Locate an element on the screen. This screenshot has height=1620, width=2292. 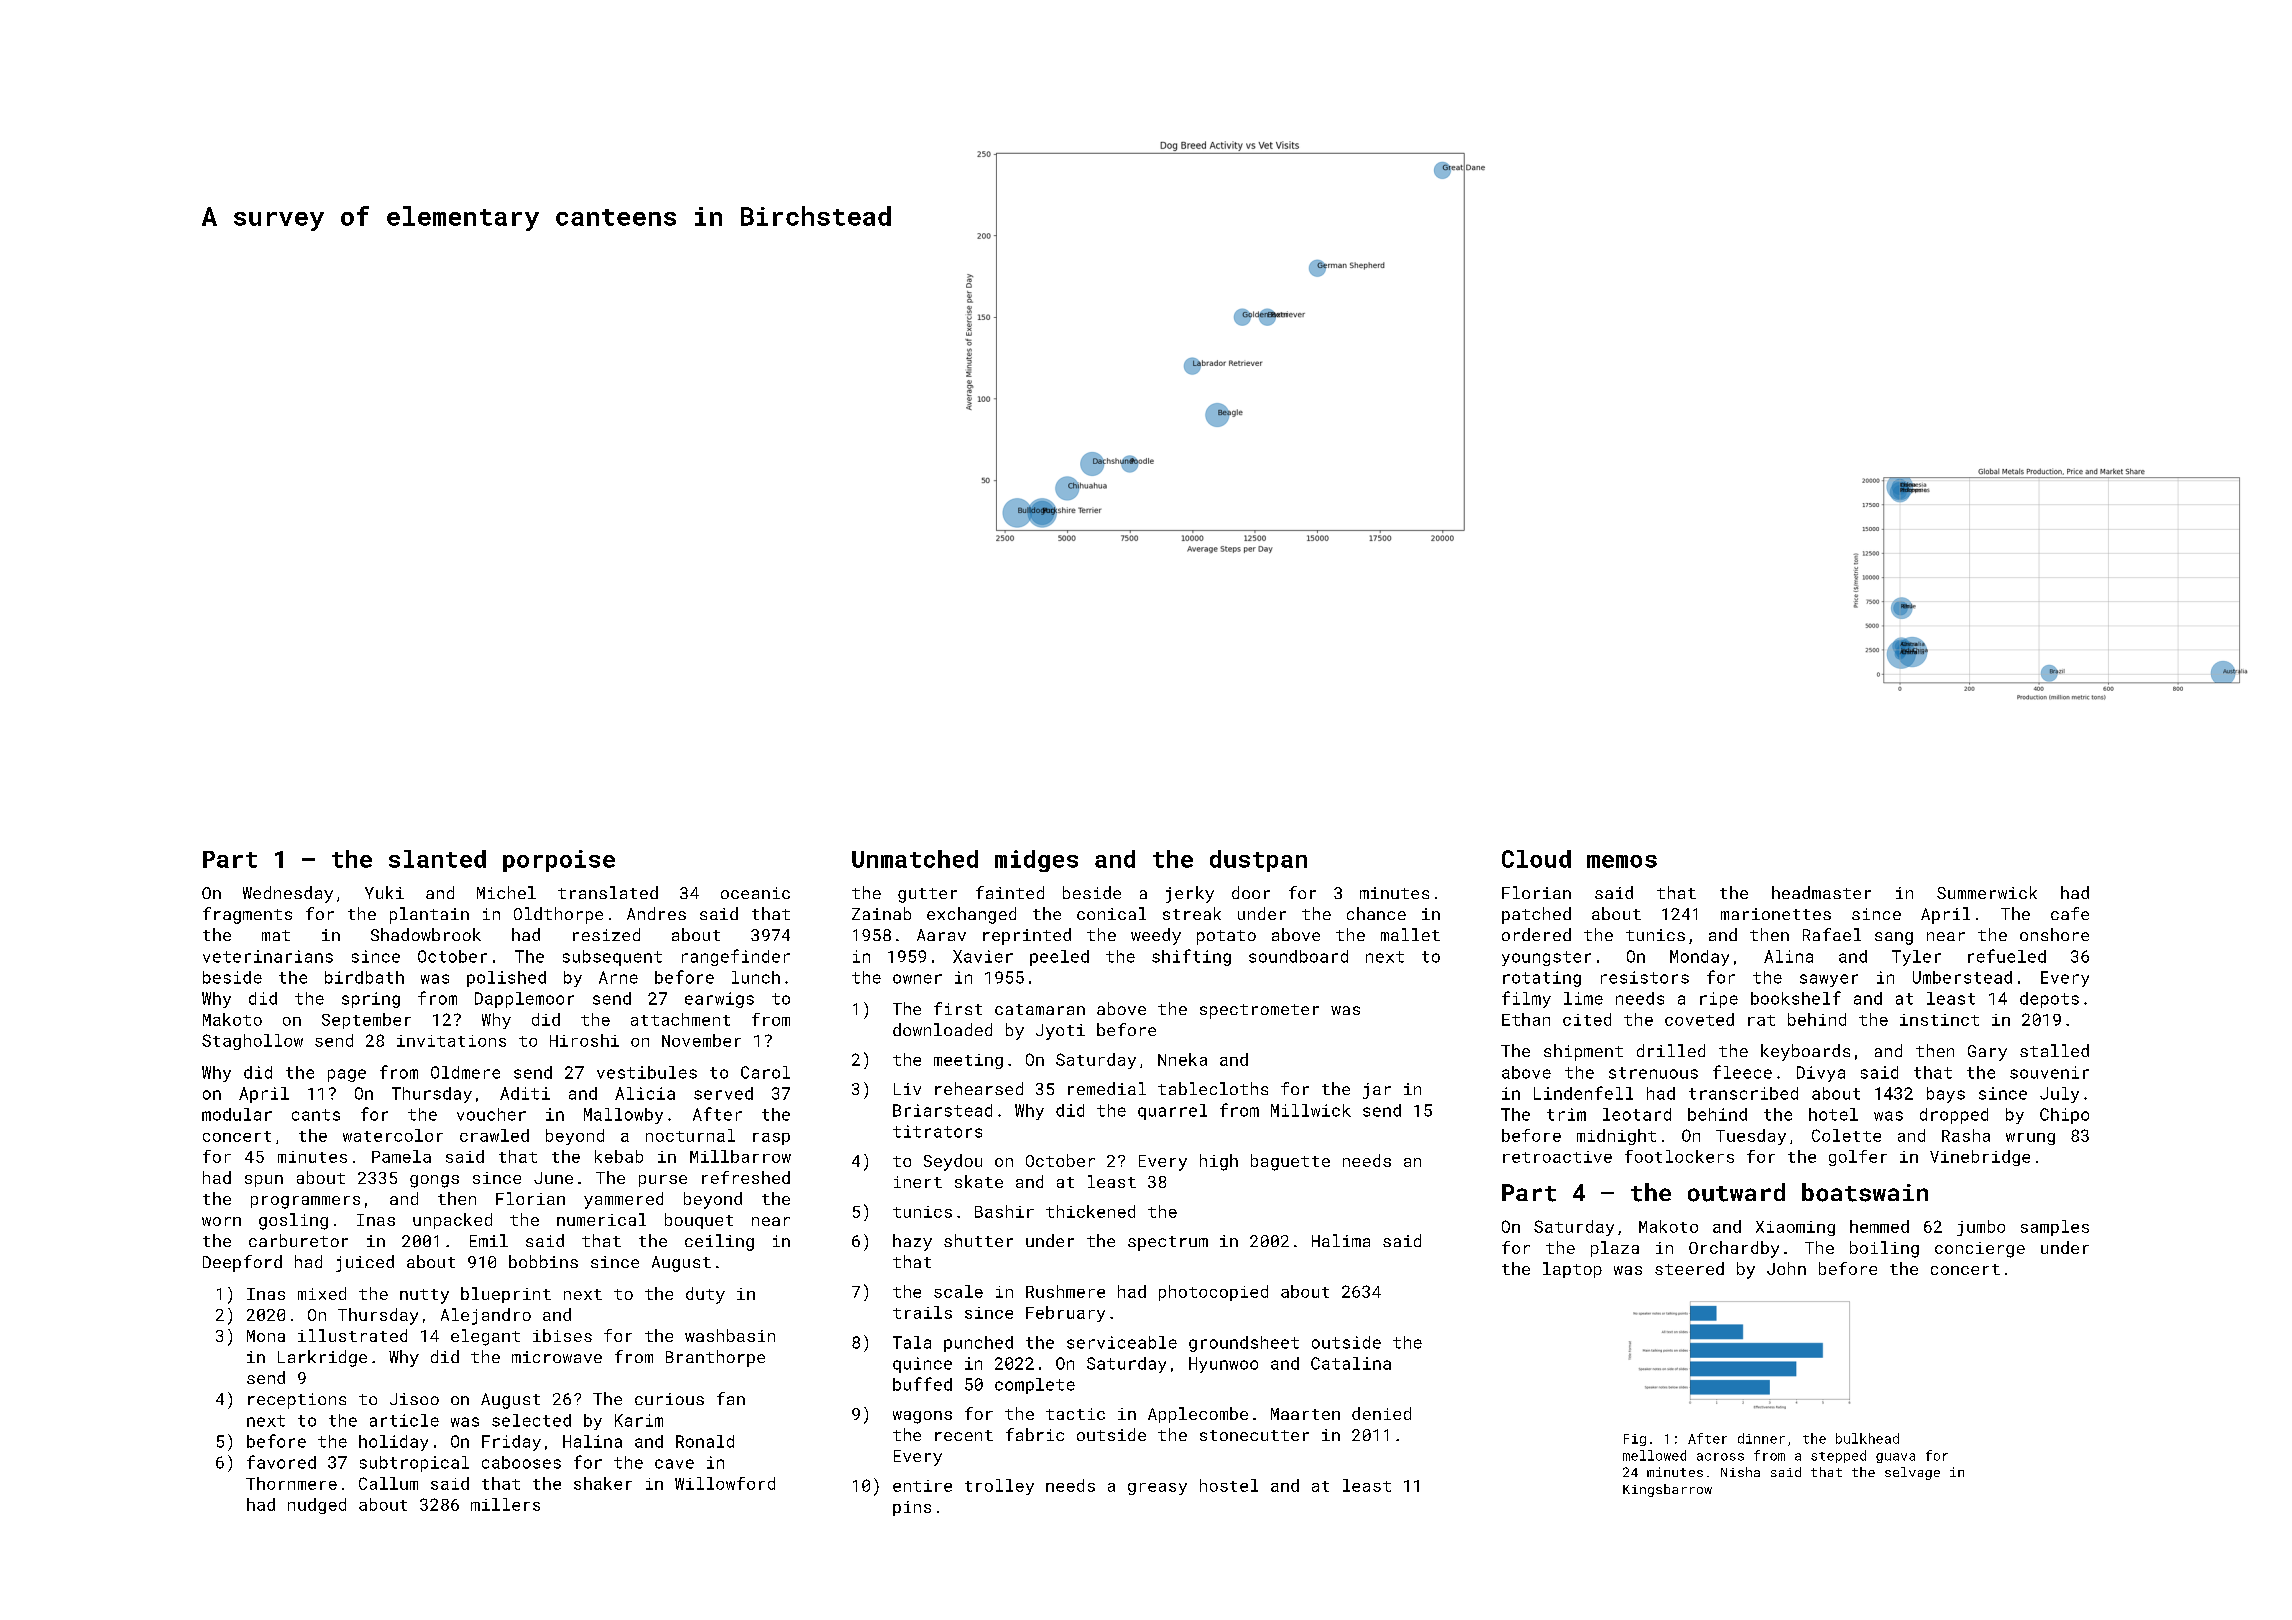
slanted is located at coordinates (437, 859).
